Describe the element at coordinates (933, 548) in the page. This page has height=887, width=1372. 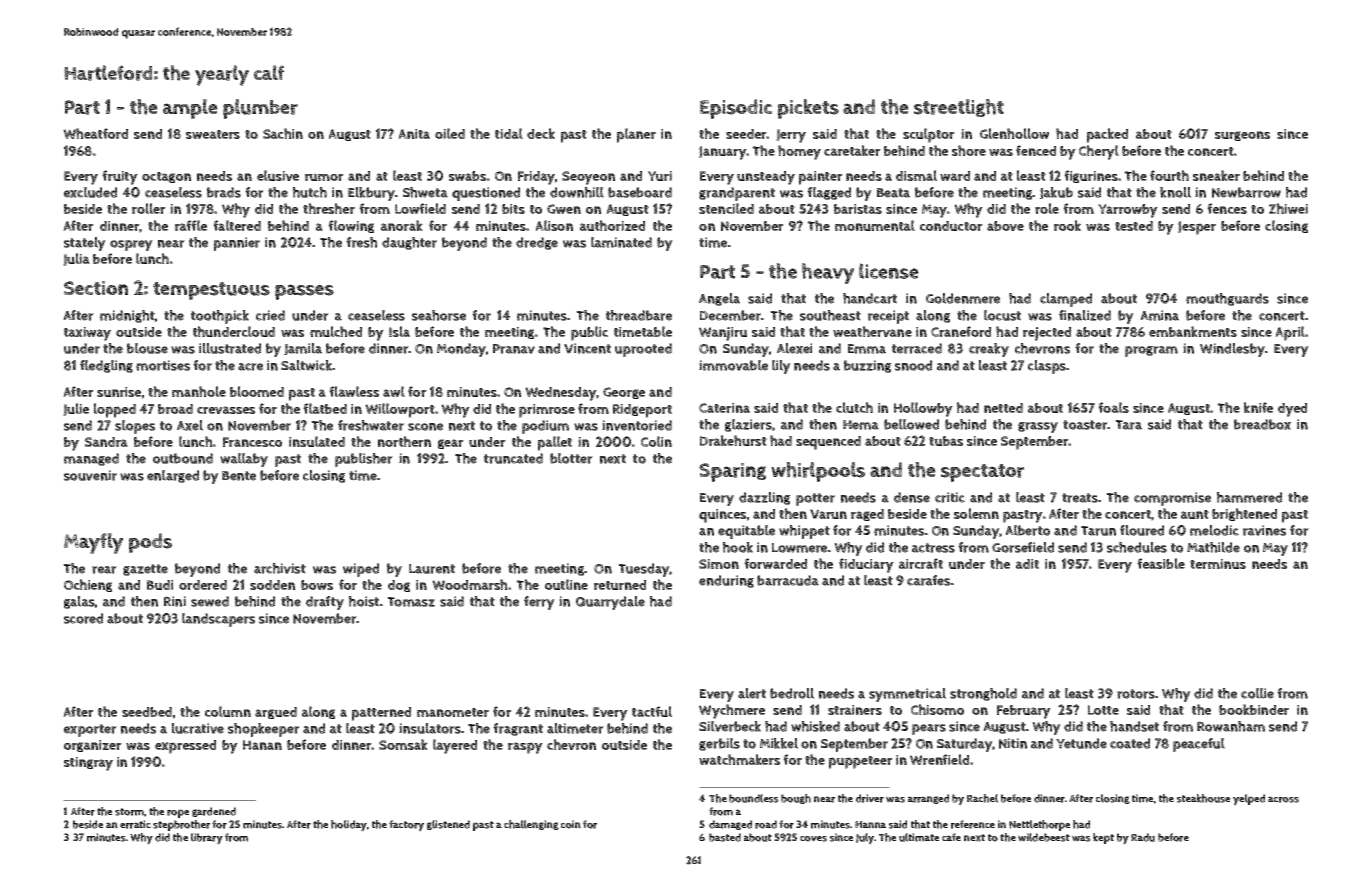
I see `actress` at that location.
